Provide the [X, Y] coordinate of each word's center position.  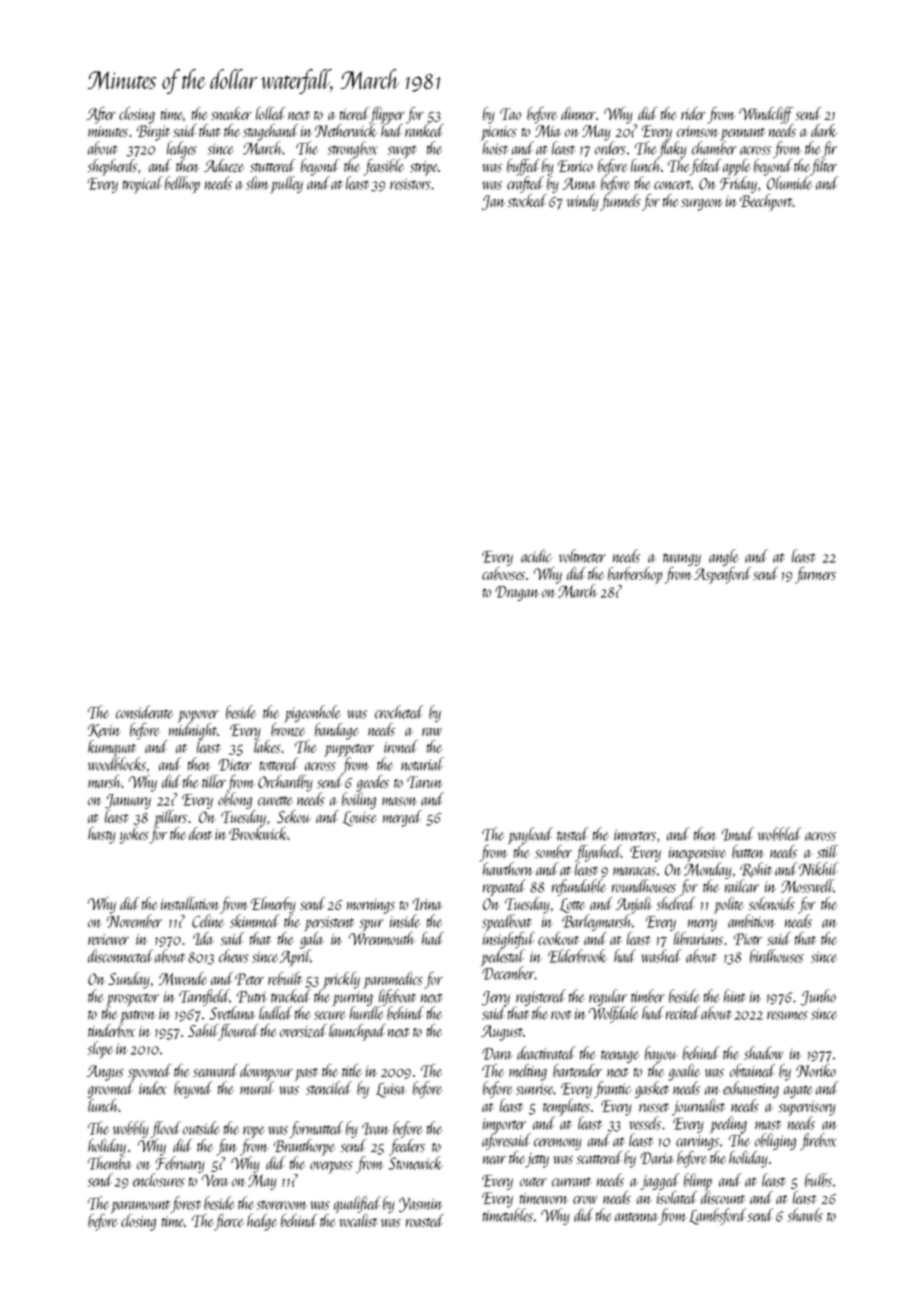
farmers [815, 575]
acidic [536, 556]
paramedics [393, 980]
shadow [763, 1053]
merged [402, 818]
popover [198, 716]
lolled [270, 113]
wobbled [779, 834]
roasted [425, 1220]
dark [824, 130]
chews [234, 956]
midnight [193, 731]
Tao [510, 114]
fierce [229, 1222]
